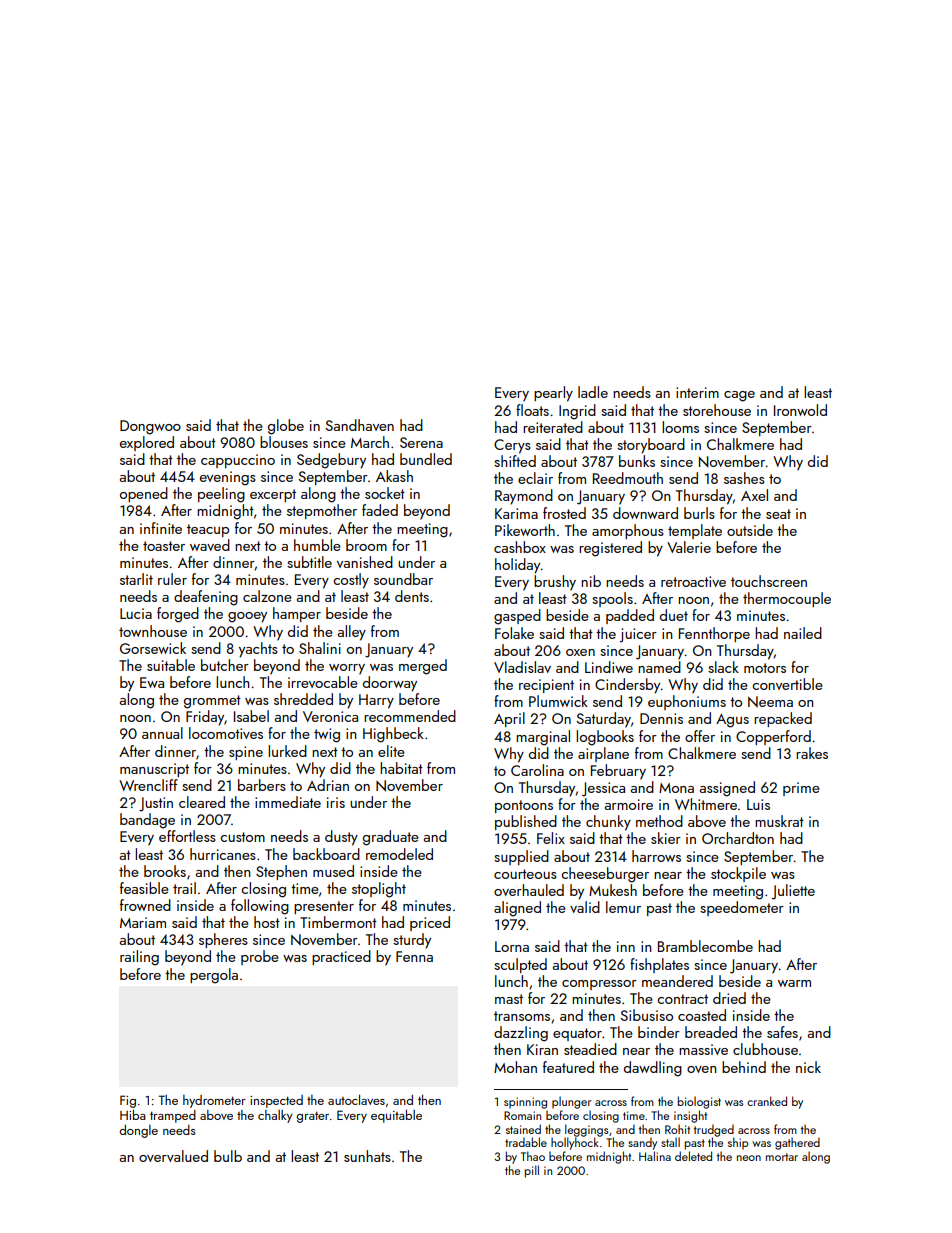  I want to click on Kiran, so click(542, 1049).
